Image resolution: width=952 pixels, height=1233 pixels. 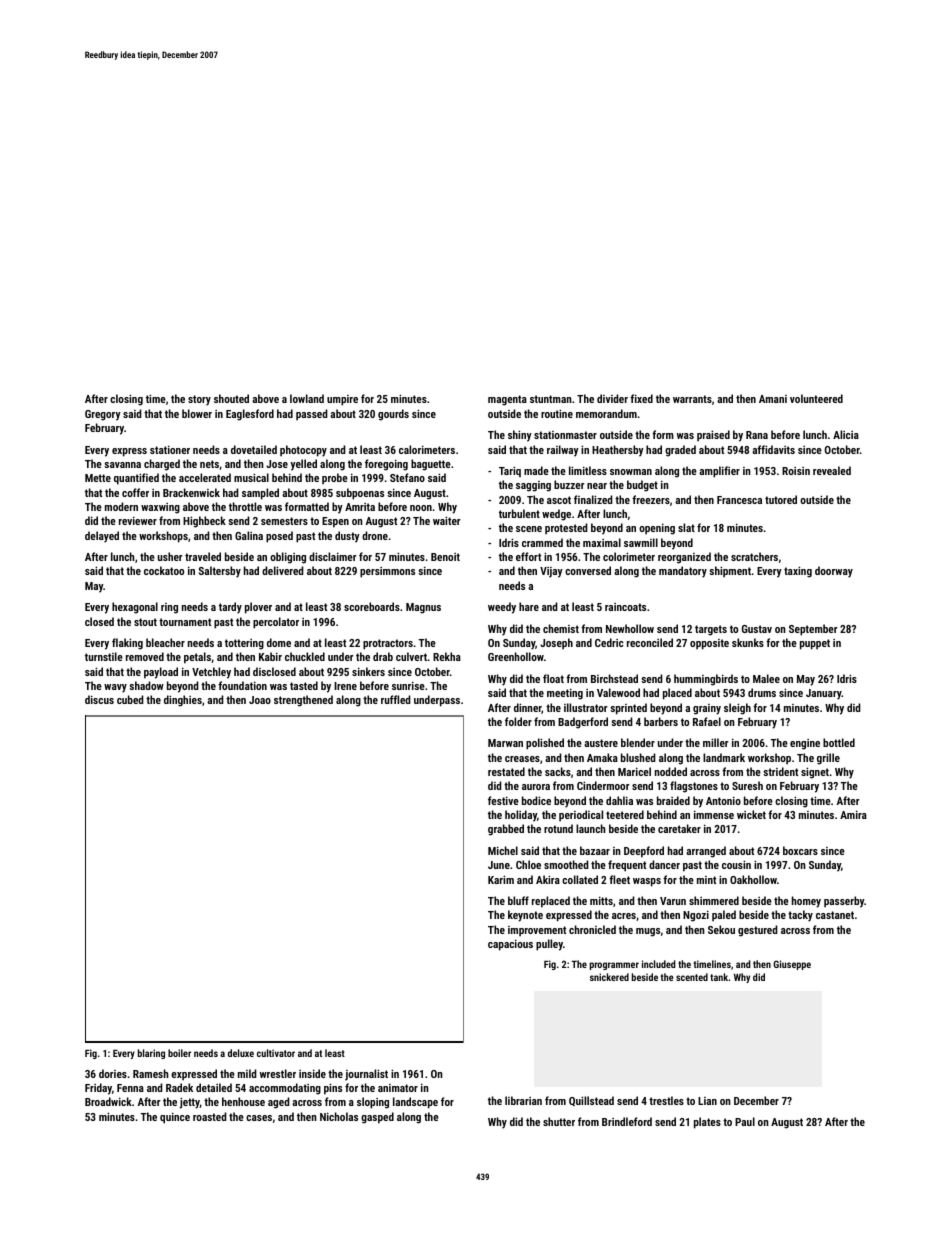 What do you see at coordinates (276, 1053) in the screenshot?
I see `cultivator` at bounding box center [276, 1053].
